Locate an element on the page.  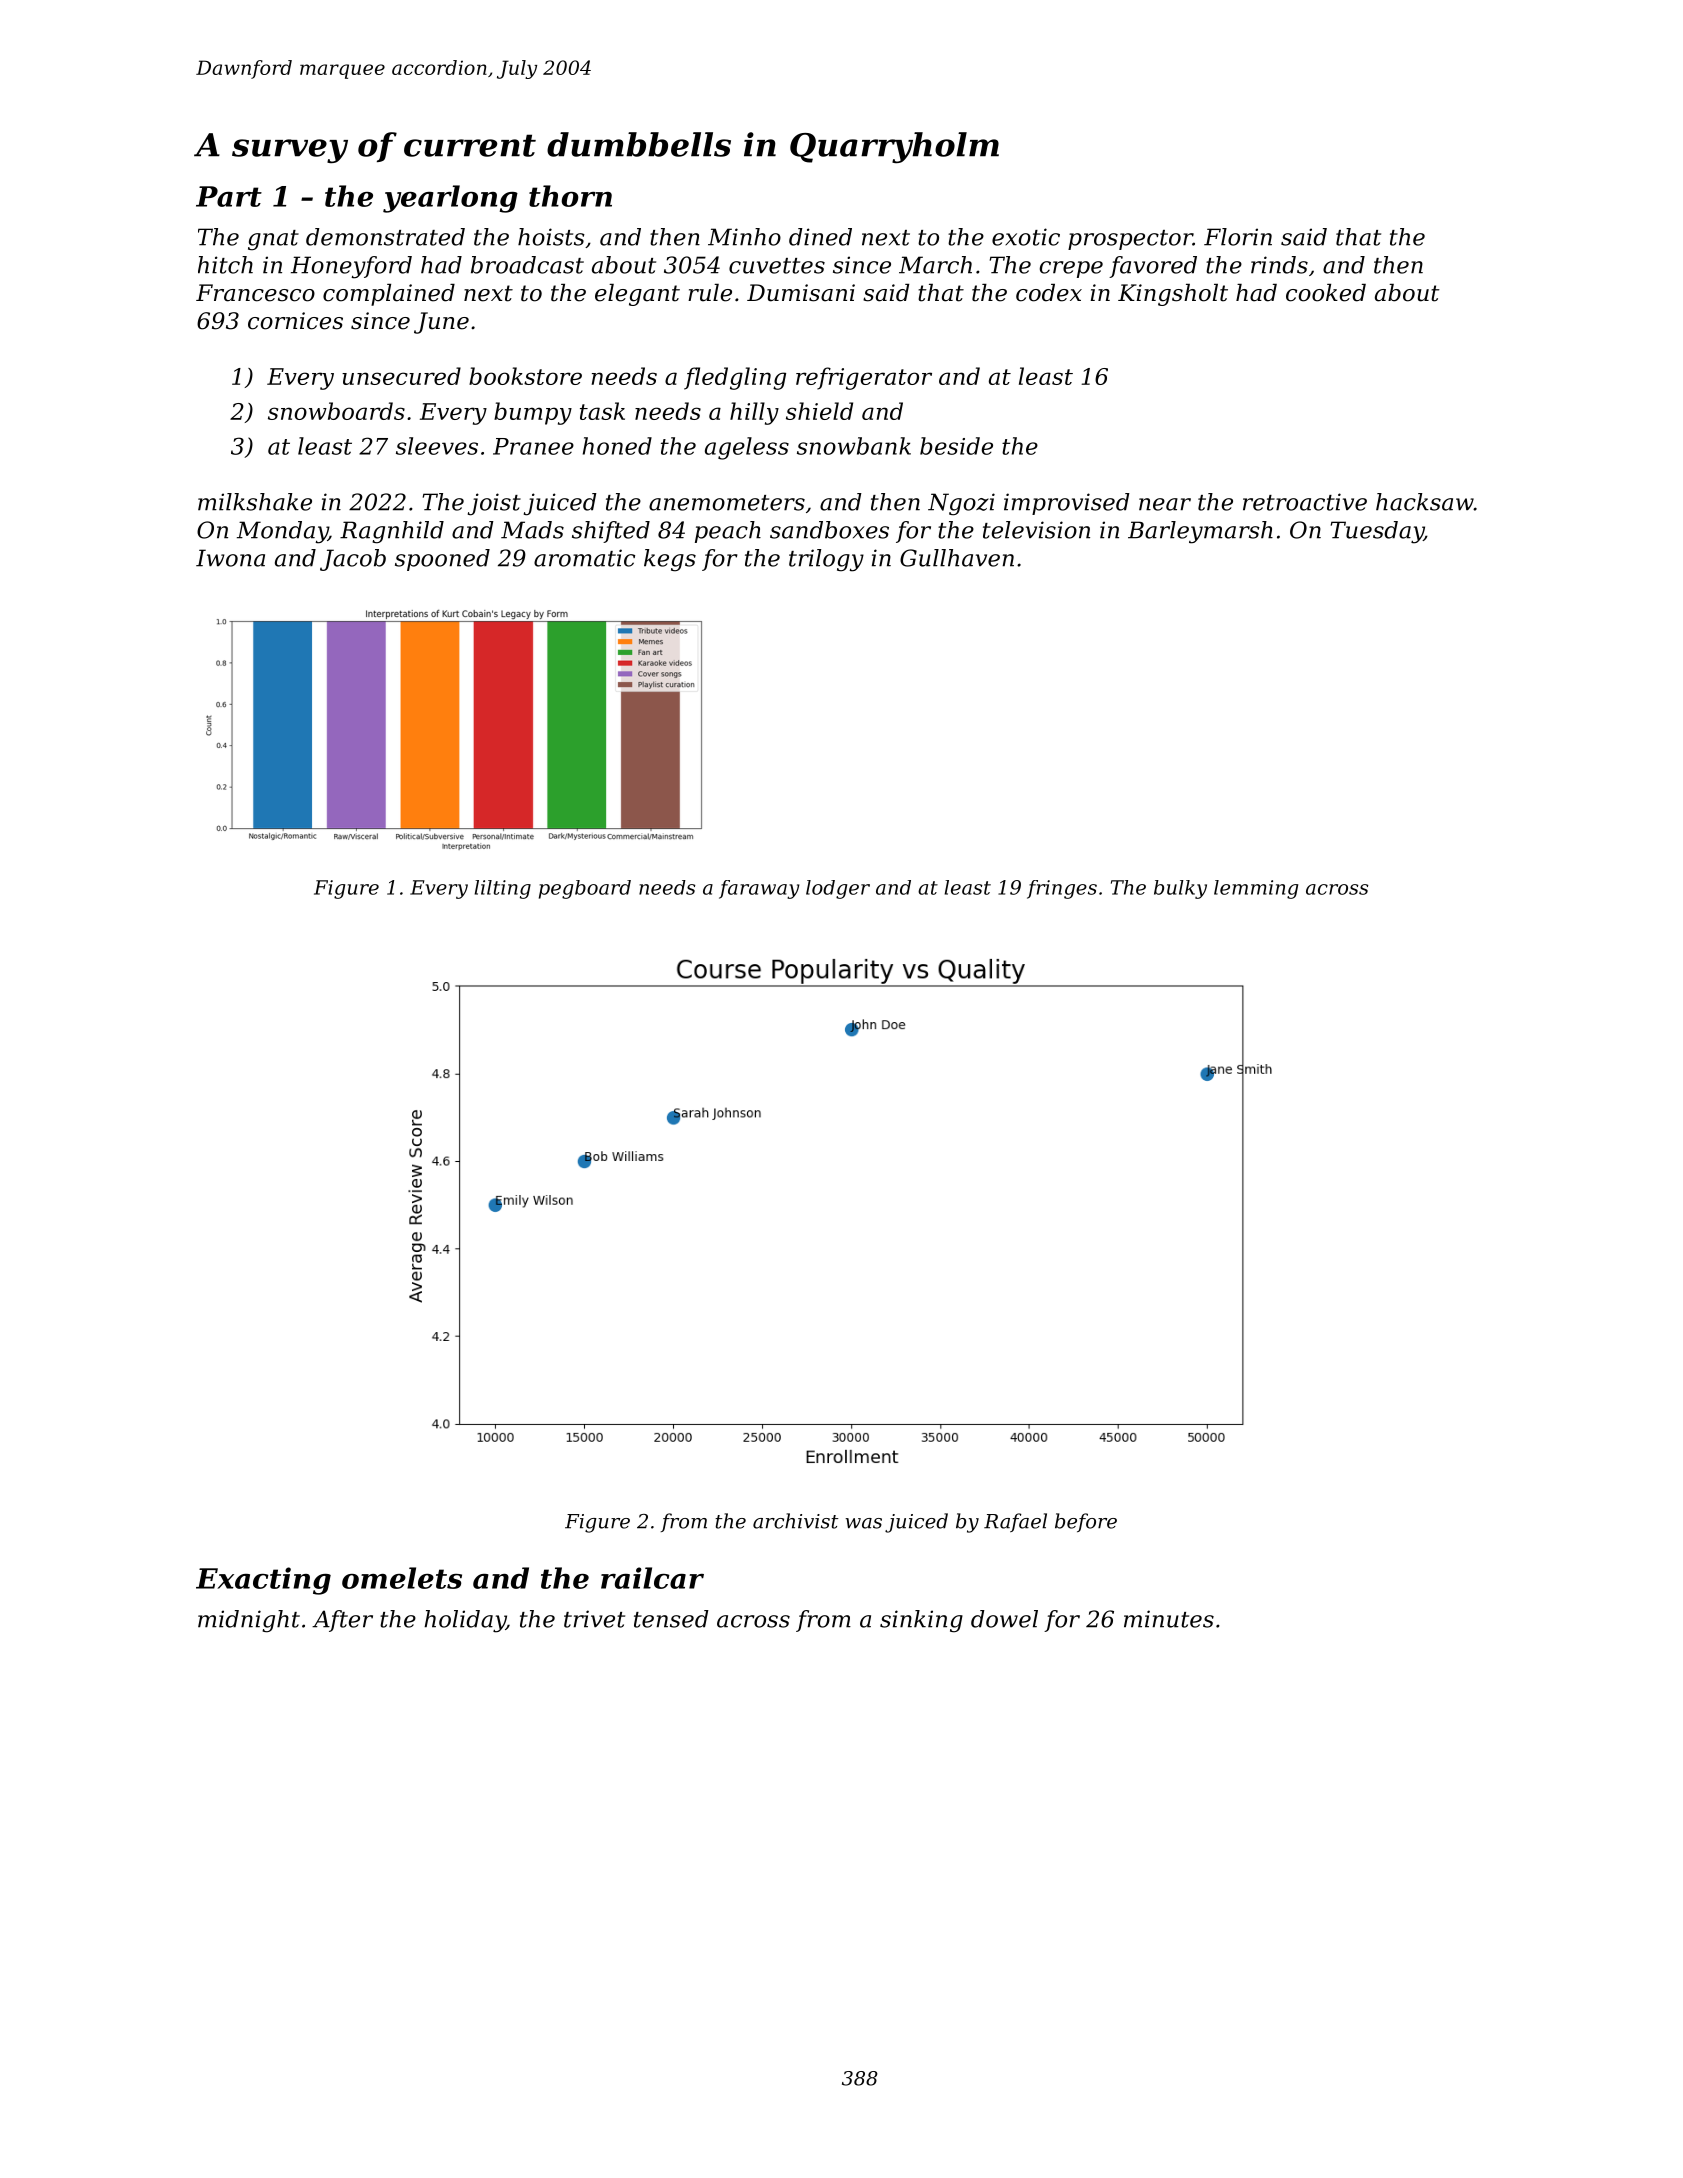
omelets is located at coordinates (402, 1578).
